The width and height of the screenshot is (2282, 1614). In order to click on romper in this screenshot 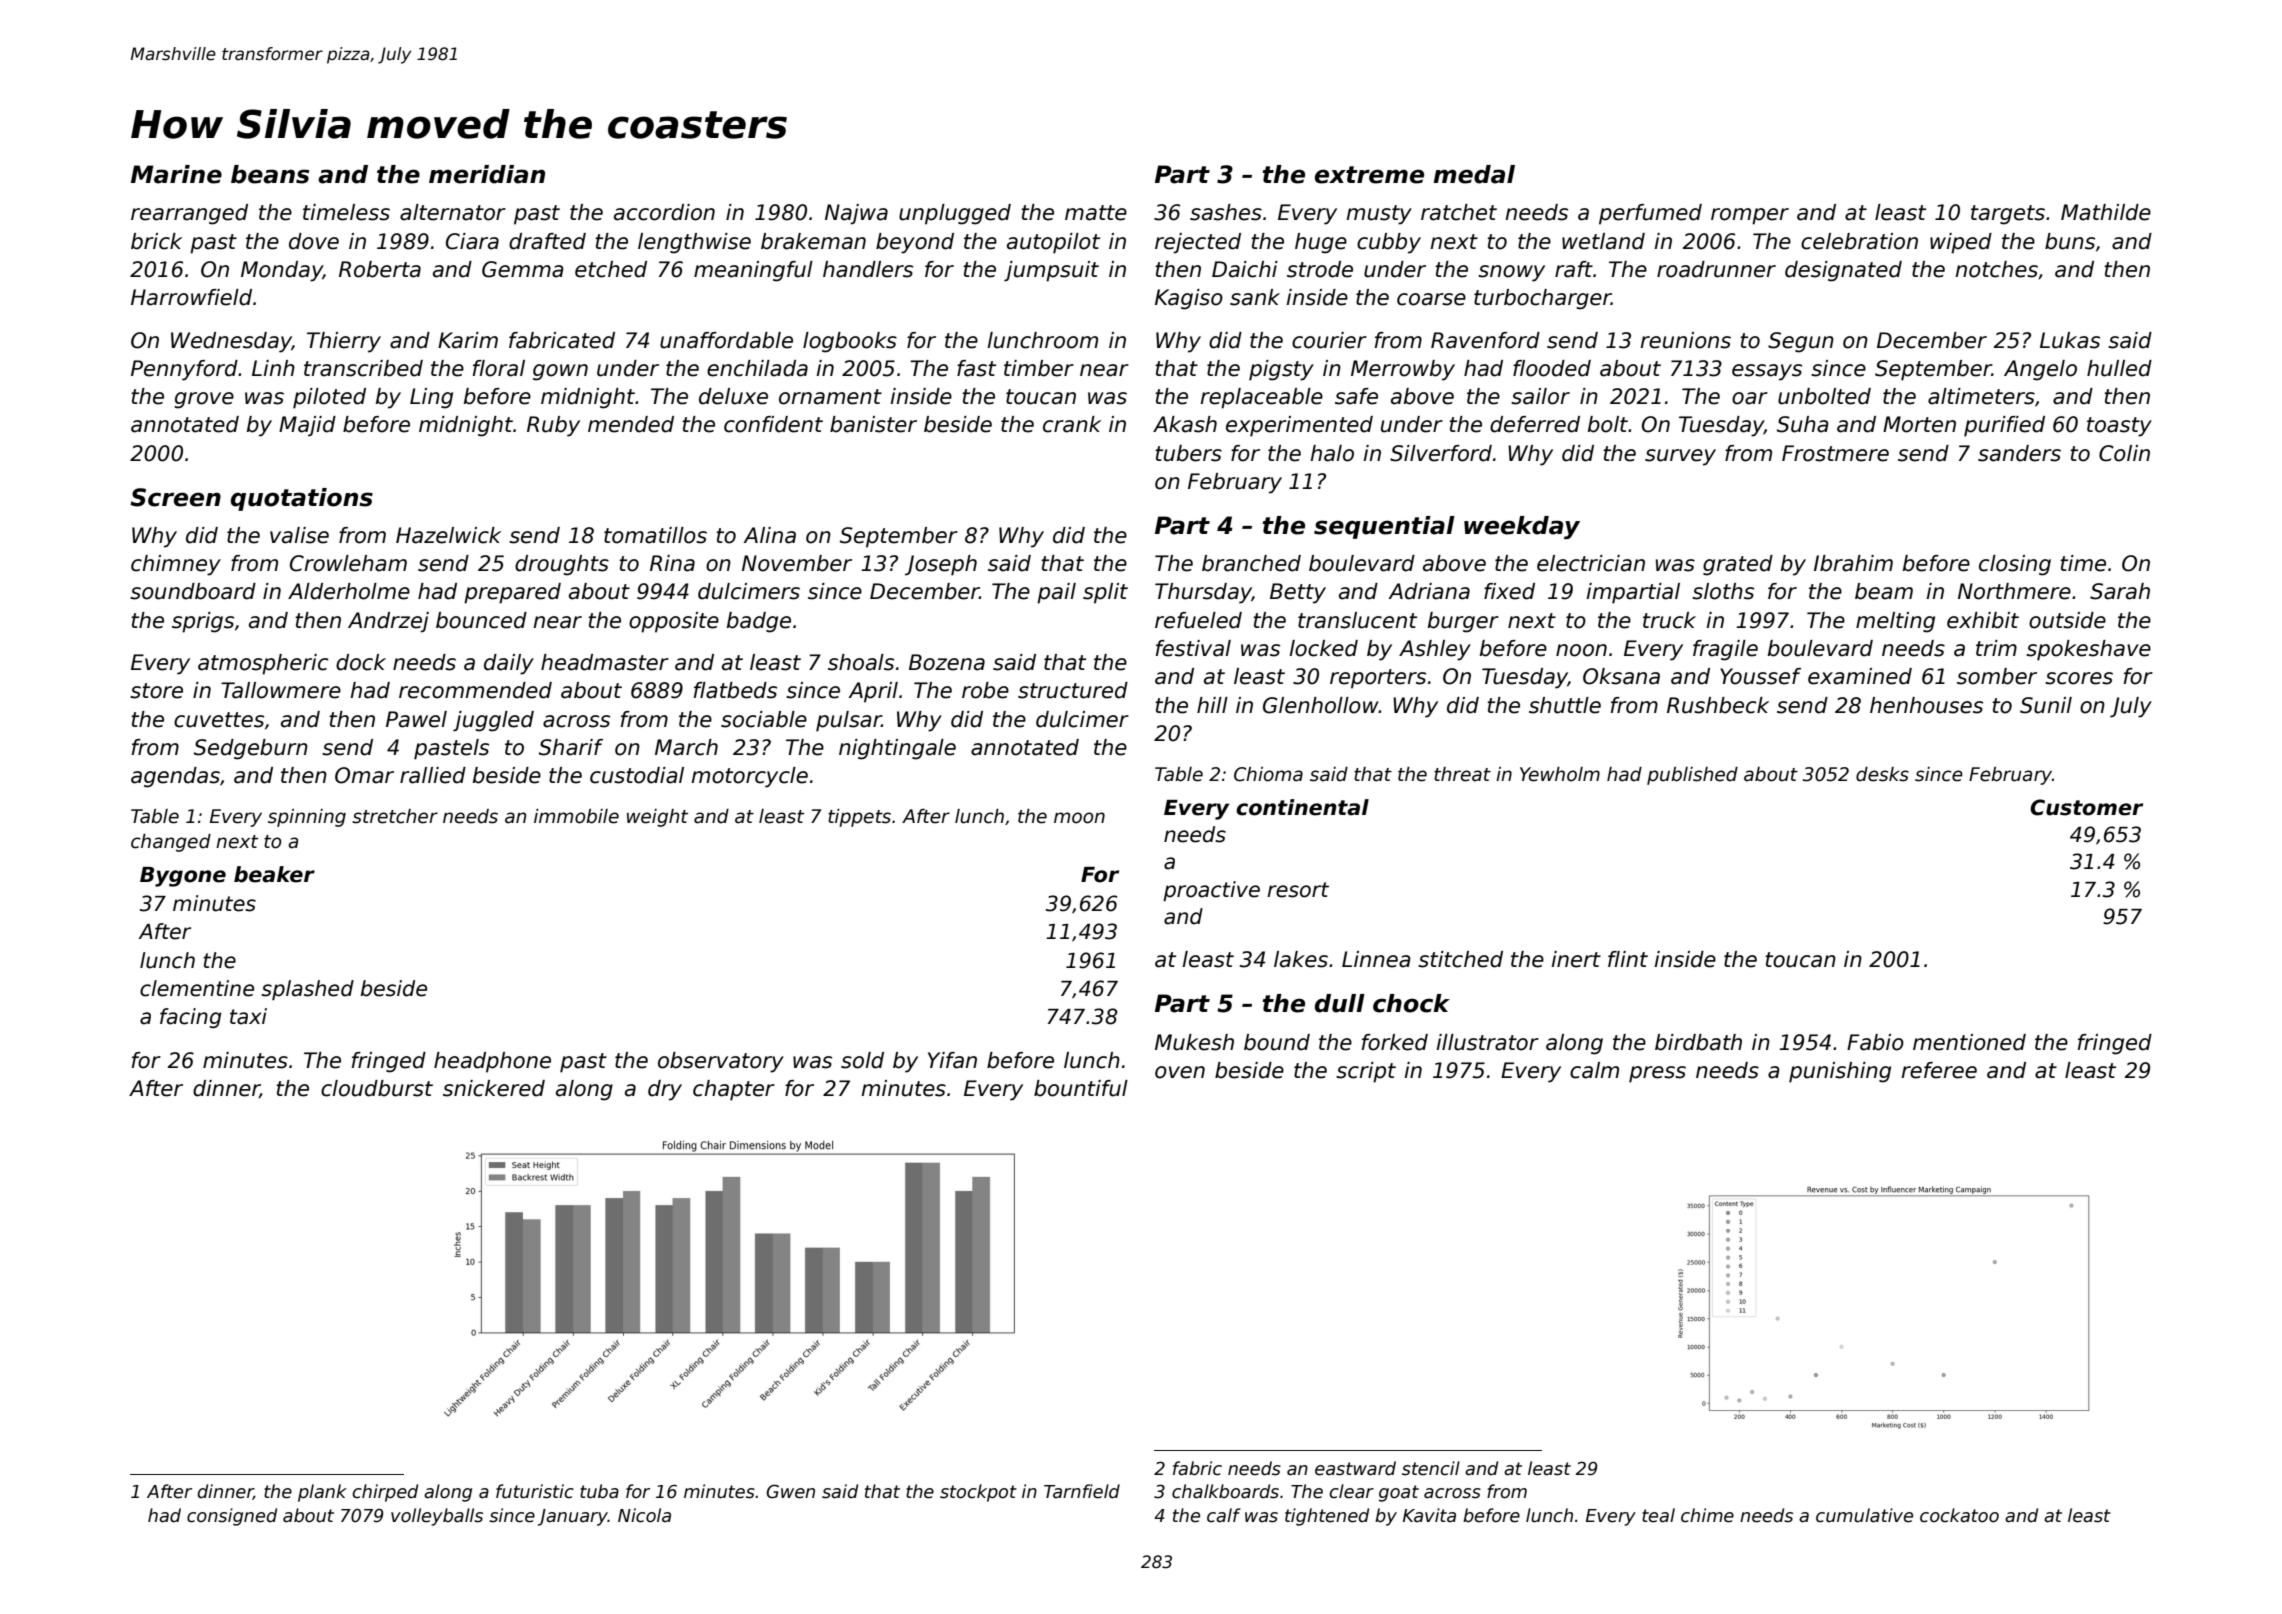, I will do `click(1750, 216)`.
